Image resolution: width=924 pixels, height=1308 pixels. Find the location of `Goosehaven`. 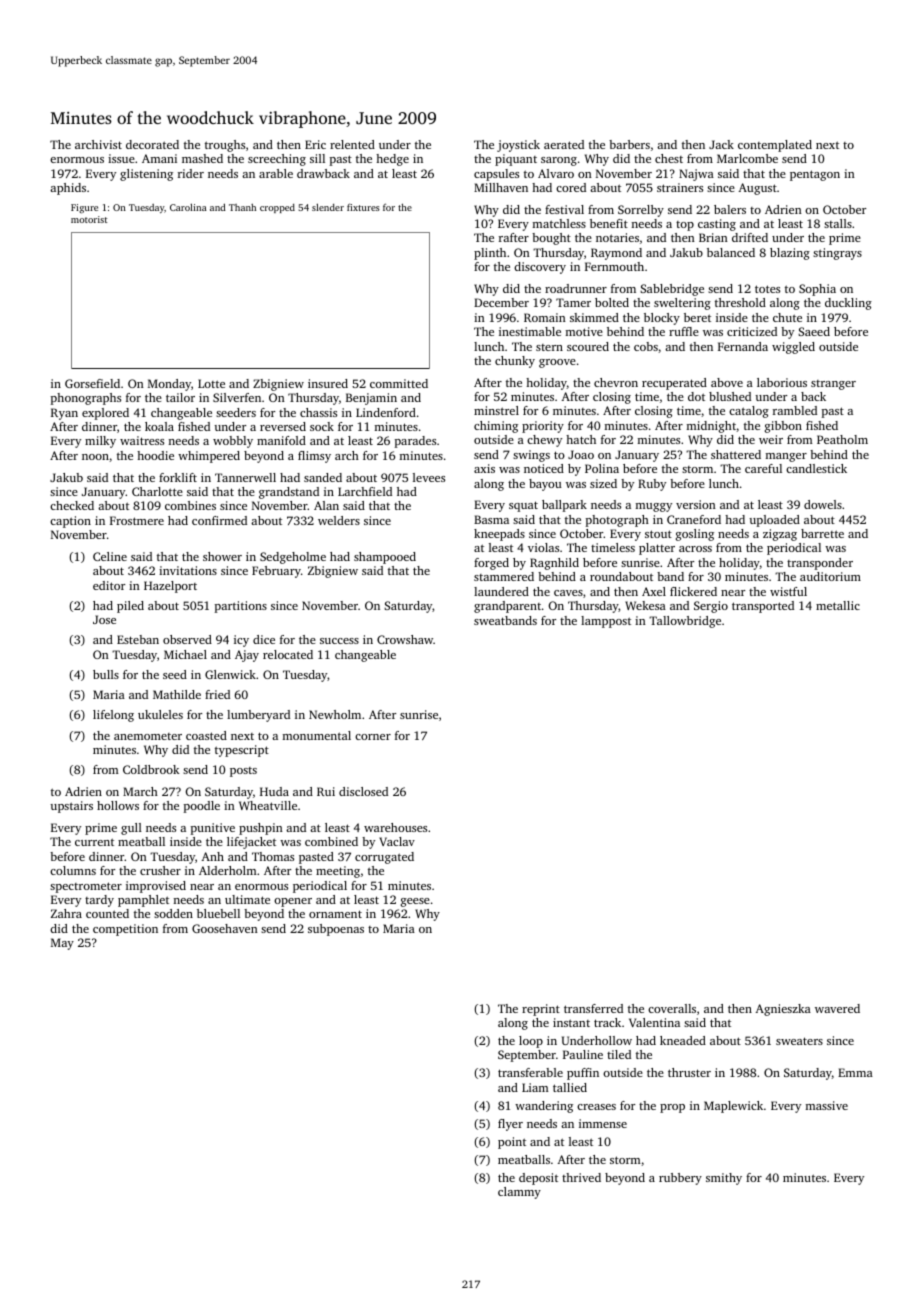

Goosehaven is located at coordinates (225, 928).
